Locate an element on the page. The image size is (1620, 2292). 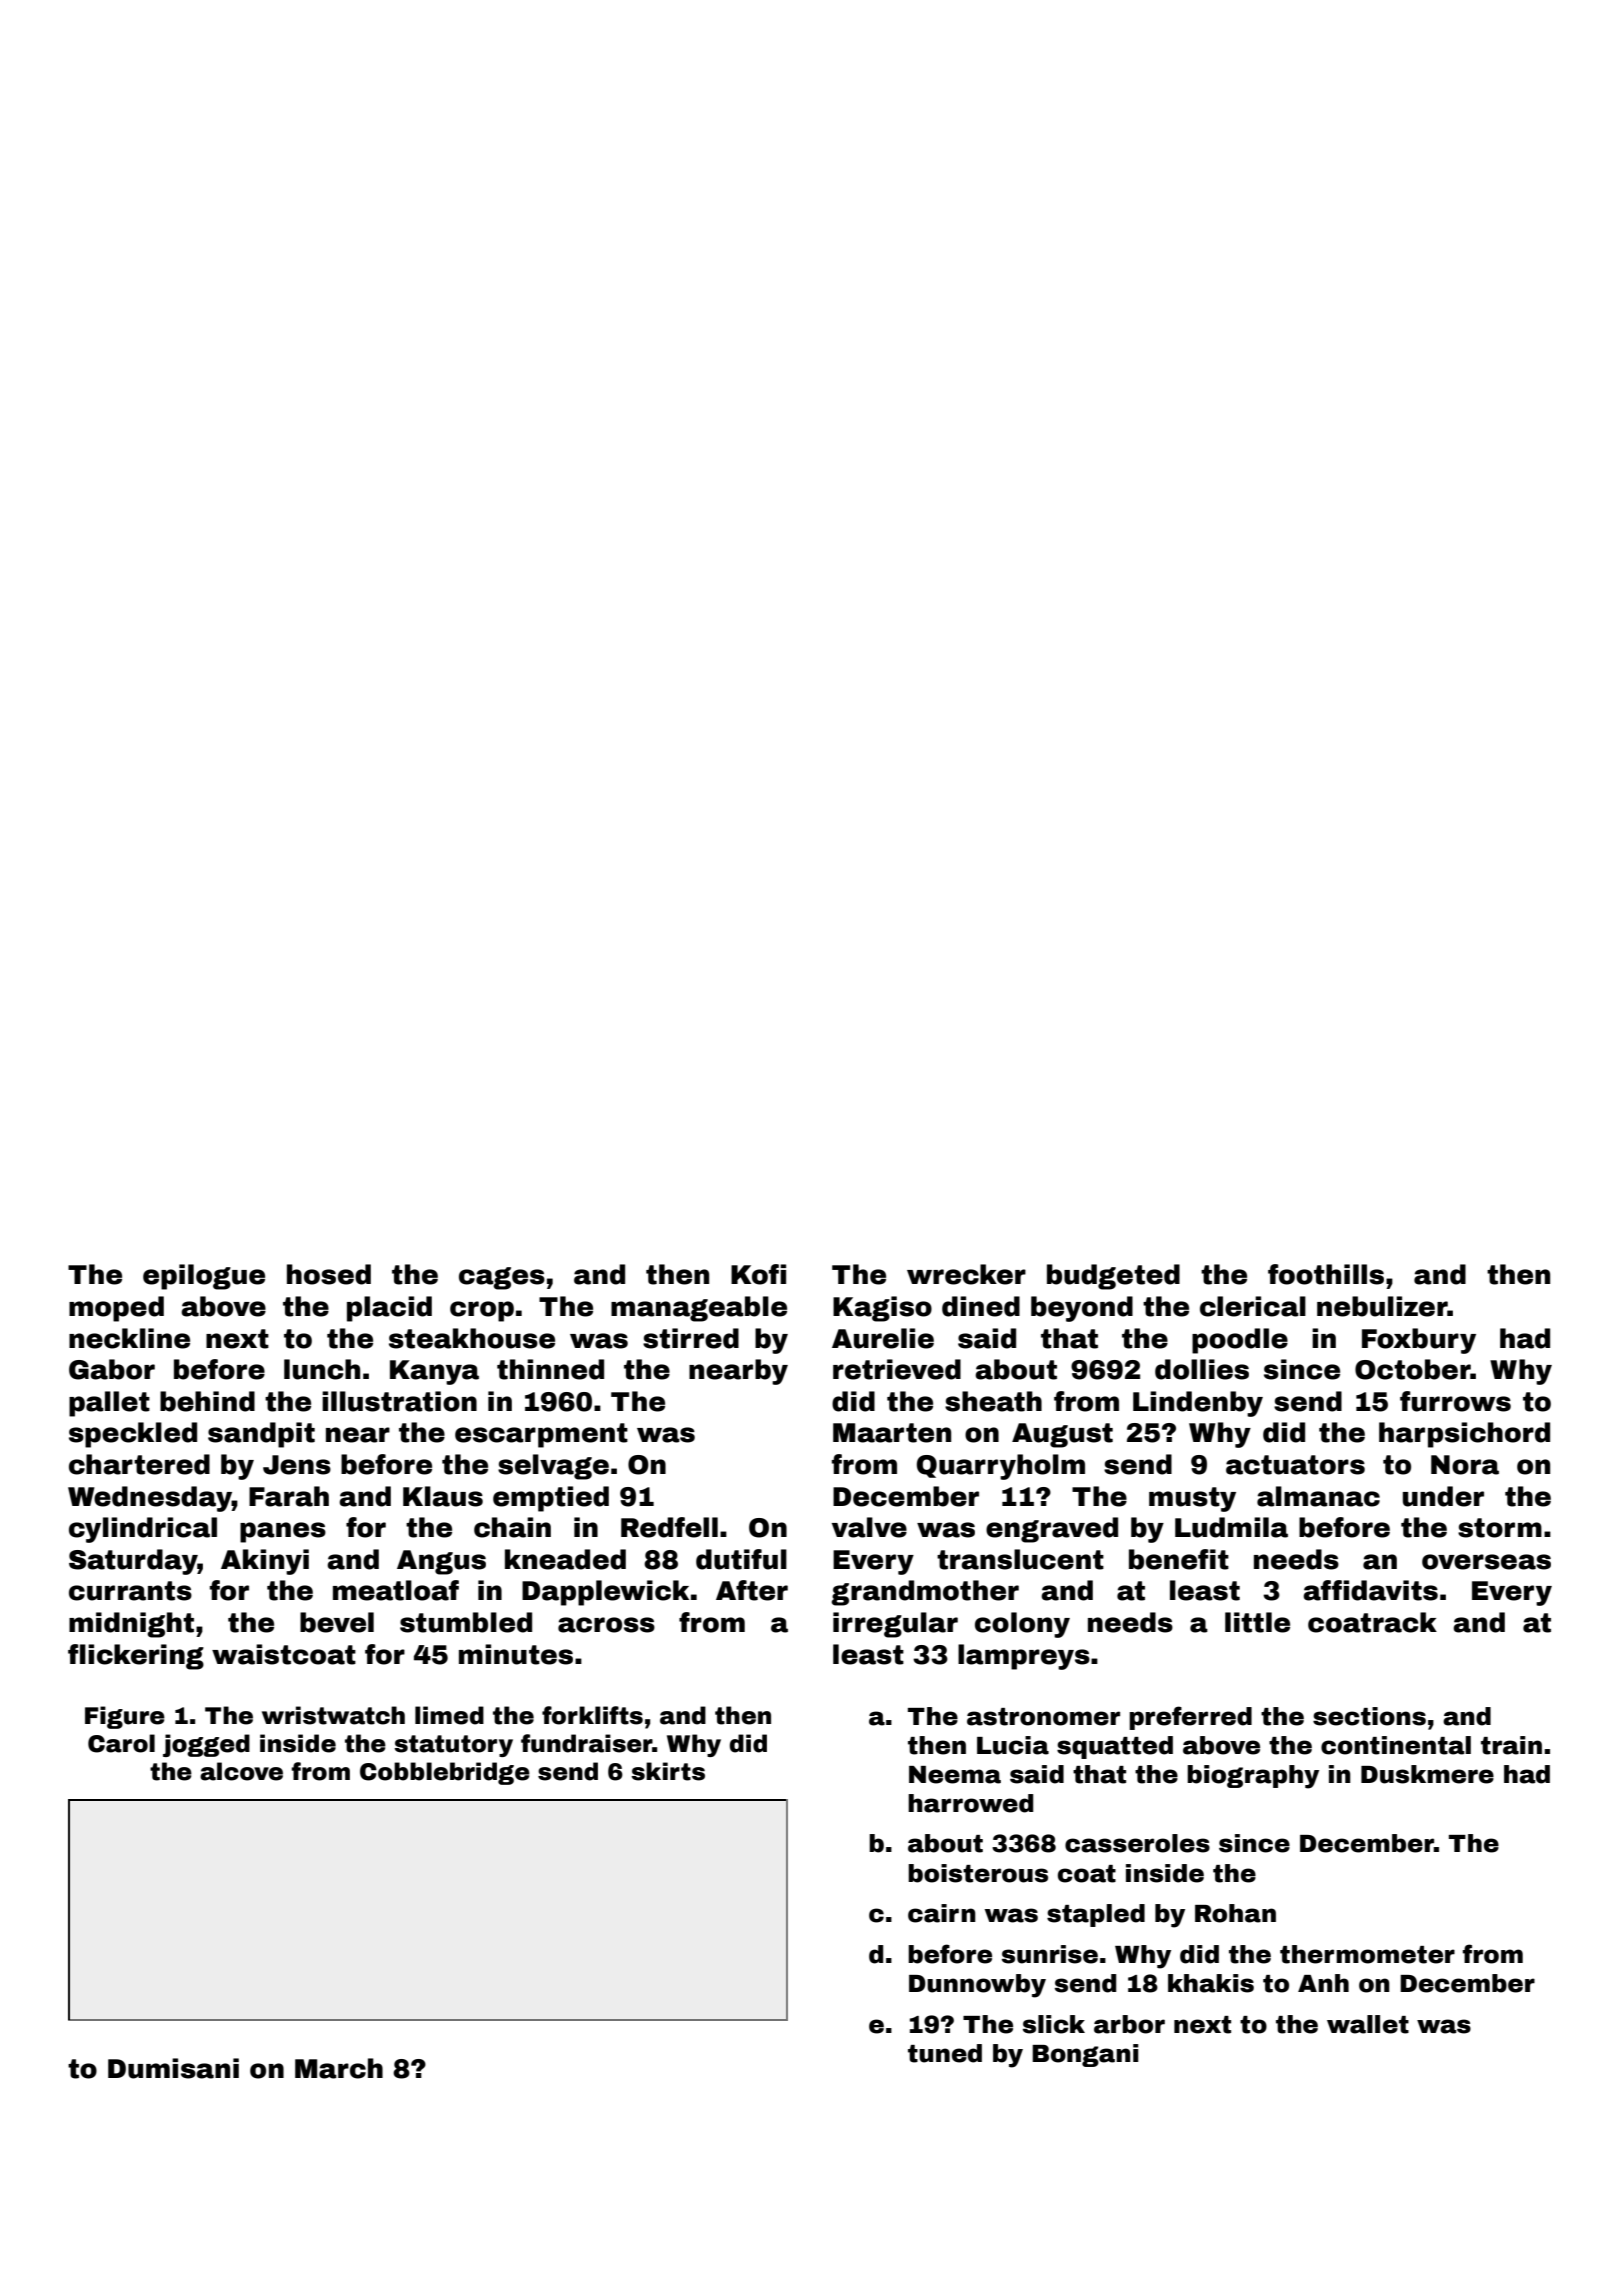
October is located at coordinates (1413, 1369).
